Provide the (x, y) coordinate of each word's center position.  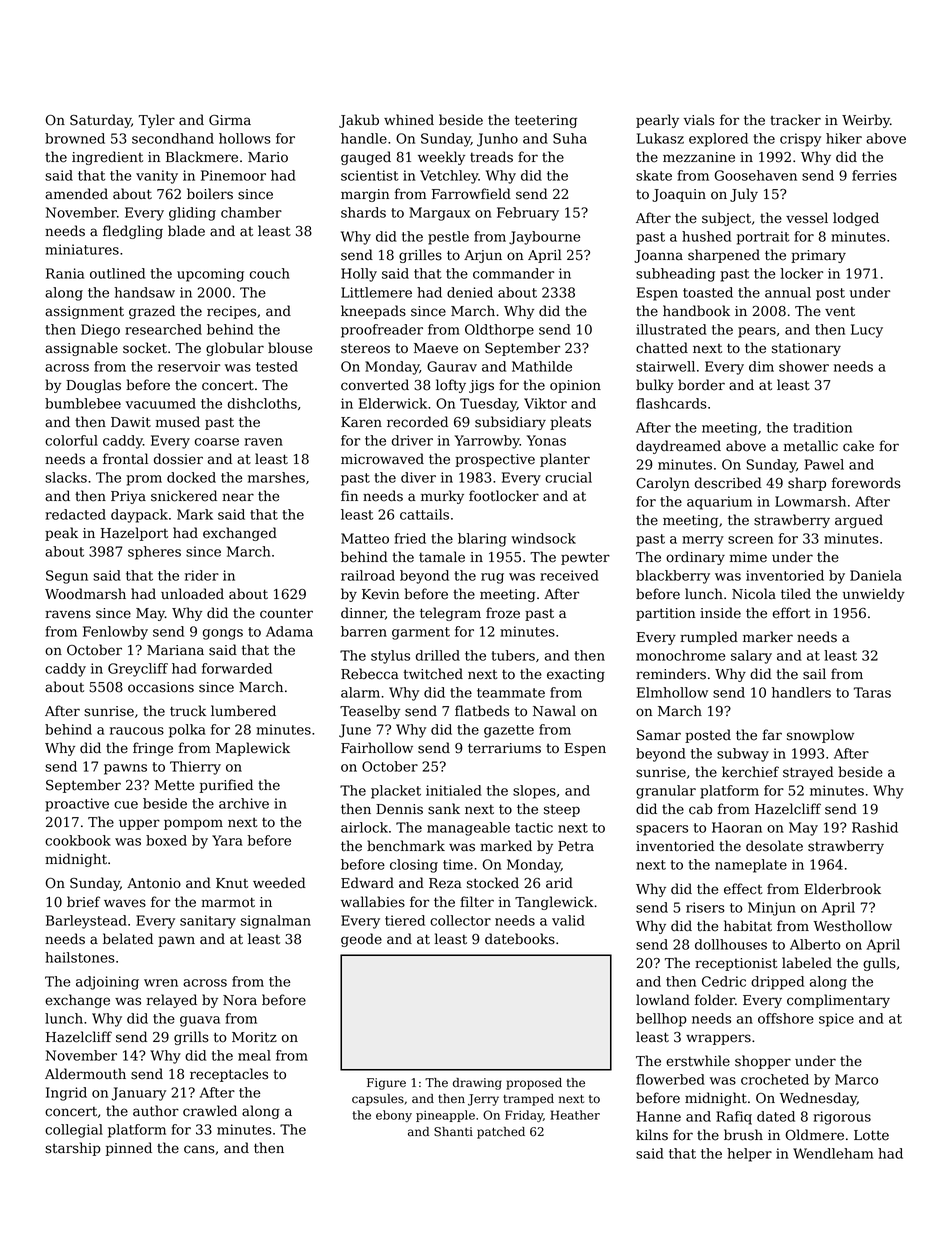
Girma (230, 120)
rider (202, 575)
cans (199, 1149)
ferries (874, 175)
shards (363, 212)
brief (83, 902)
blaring (482, 540)
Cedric (724, 981)
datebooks (520, 939)
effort (792, 613)
